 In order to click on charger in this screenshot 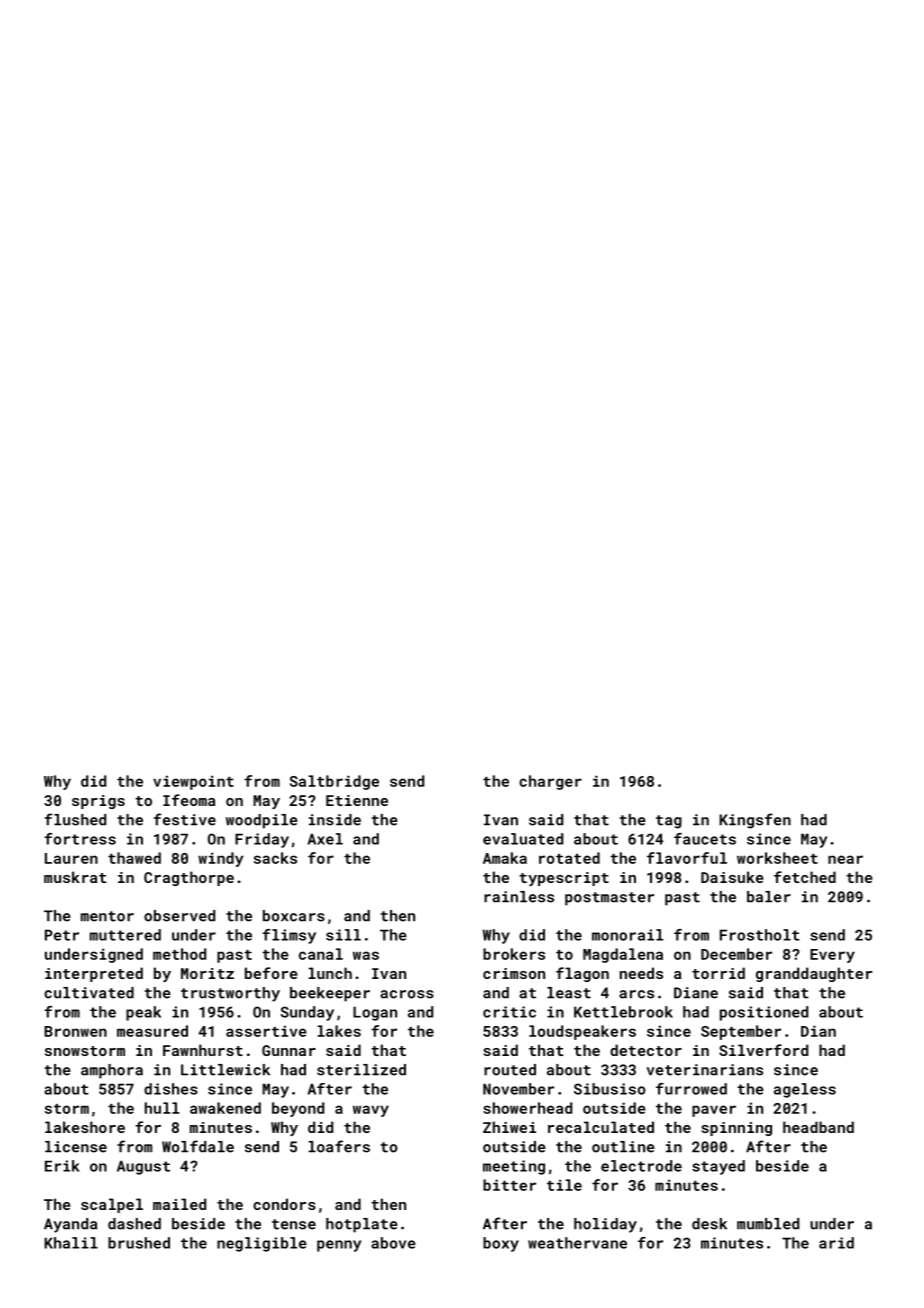, I will do `click(550, 782)`.
